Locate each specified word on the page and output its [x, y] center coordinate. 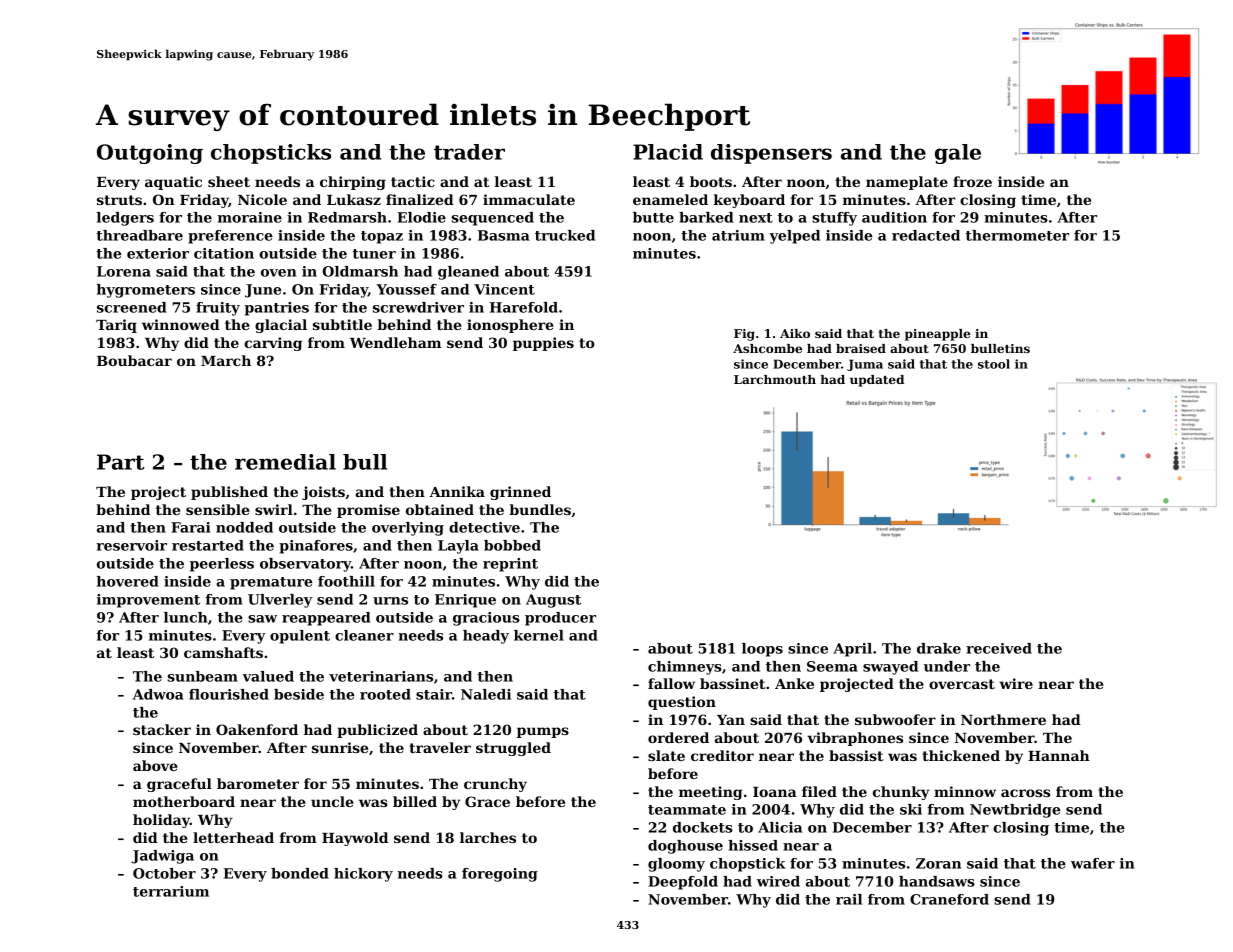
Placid [668, 152]
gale [958, 154]
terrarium [171, 891]
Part [121, 462]
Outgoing [150, 154]
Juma [865, 365]
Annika [457, 491]
